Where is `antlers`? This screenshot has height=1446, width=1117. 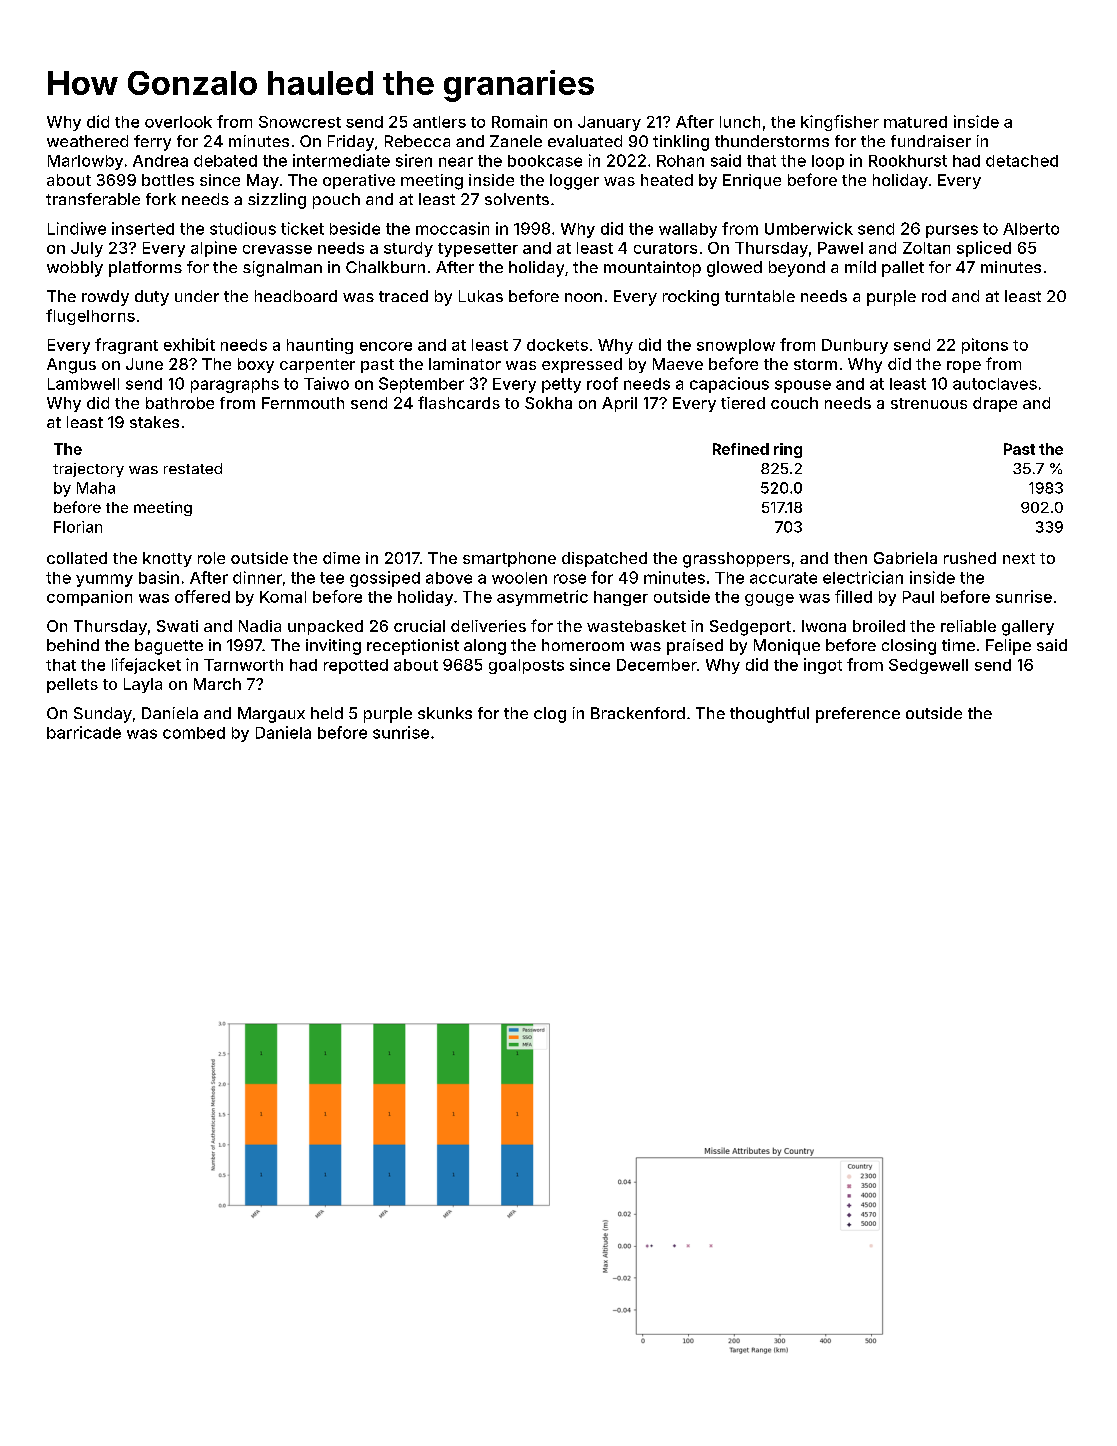 antlers is located at coordinates (439, 122).
